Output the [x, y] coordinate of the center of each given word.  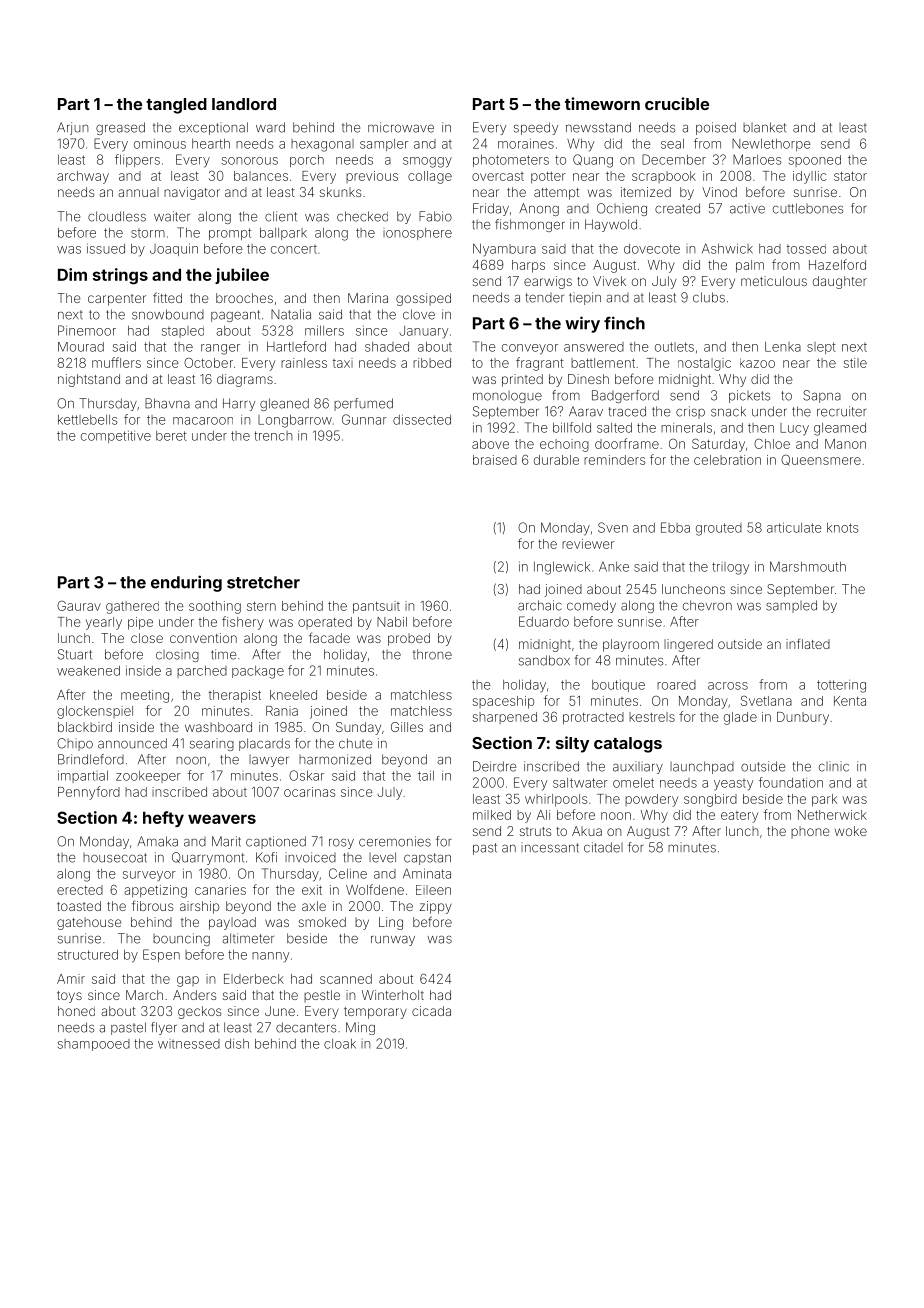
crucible [677, 103]
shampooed [94, 1045]
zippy [436, 907]
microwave [401, 127]
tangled [176, 106]
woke [851, 831]
